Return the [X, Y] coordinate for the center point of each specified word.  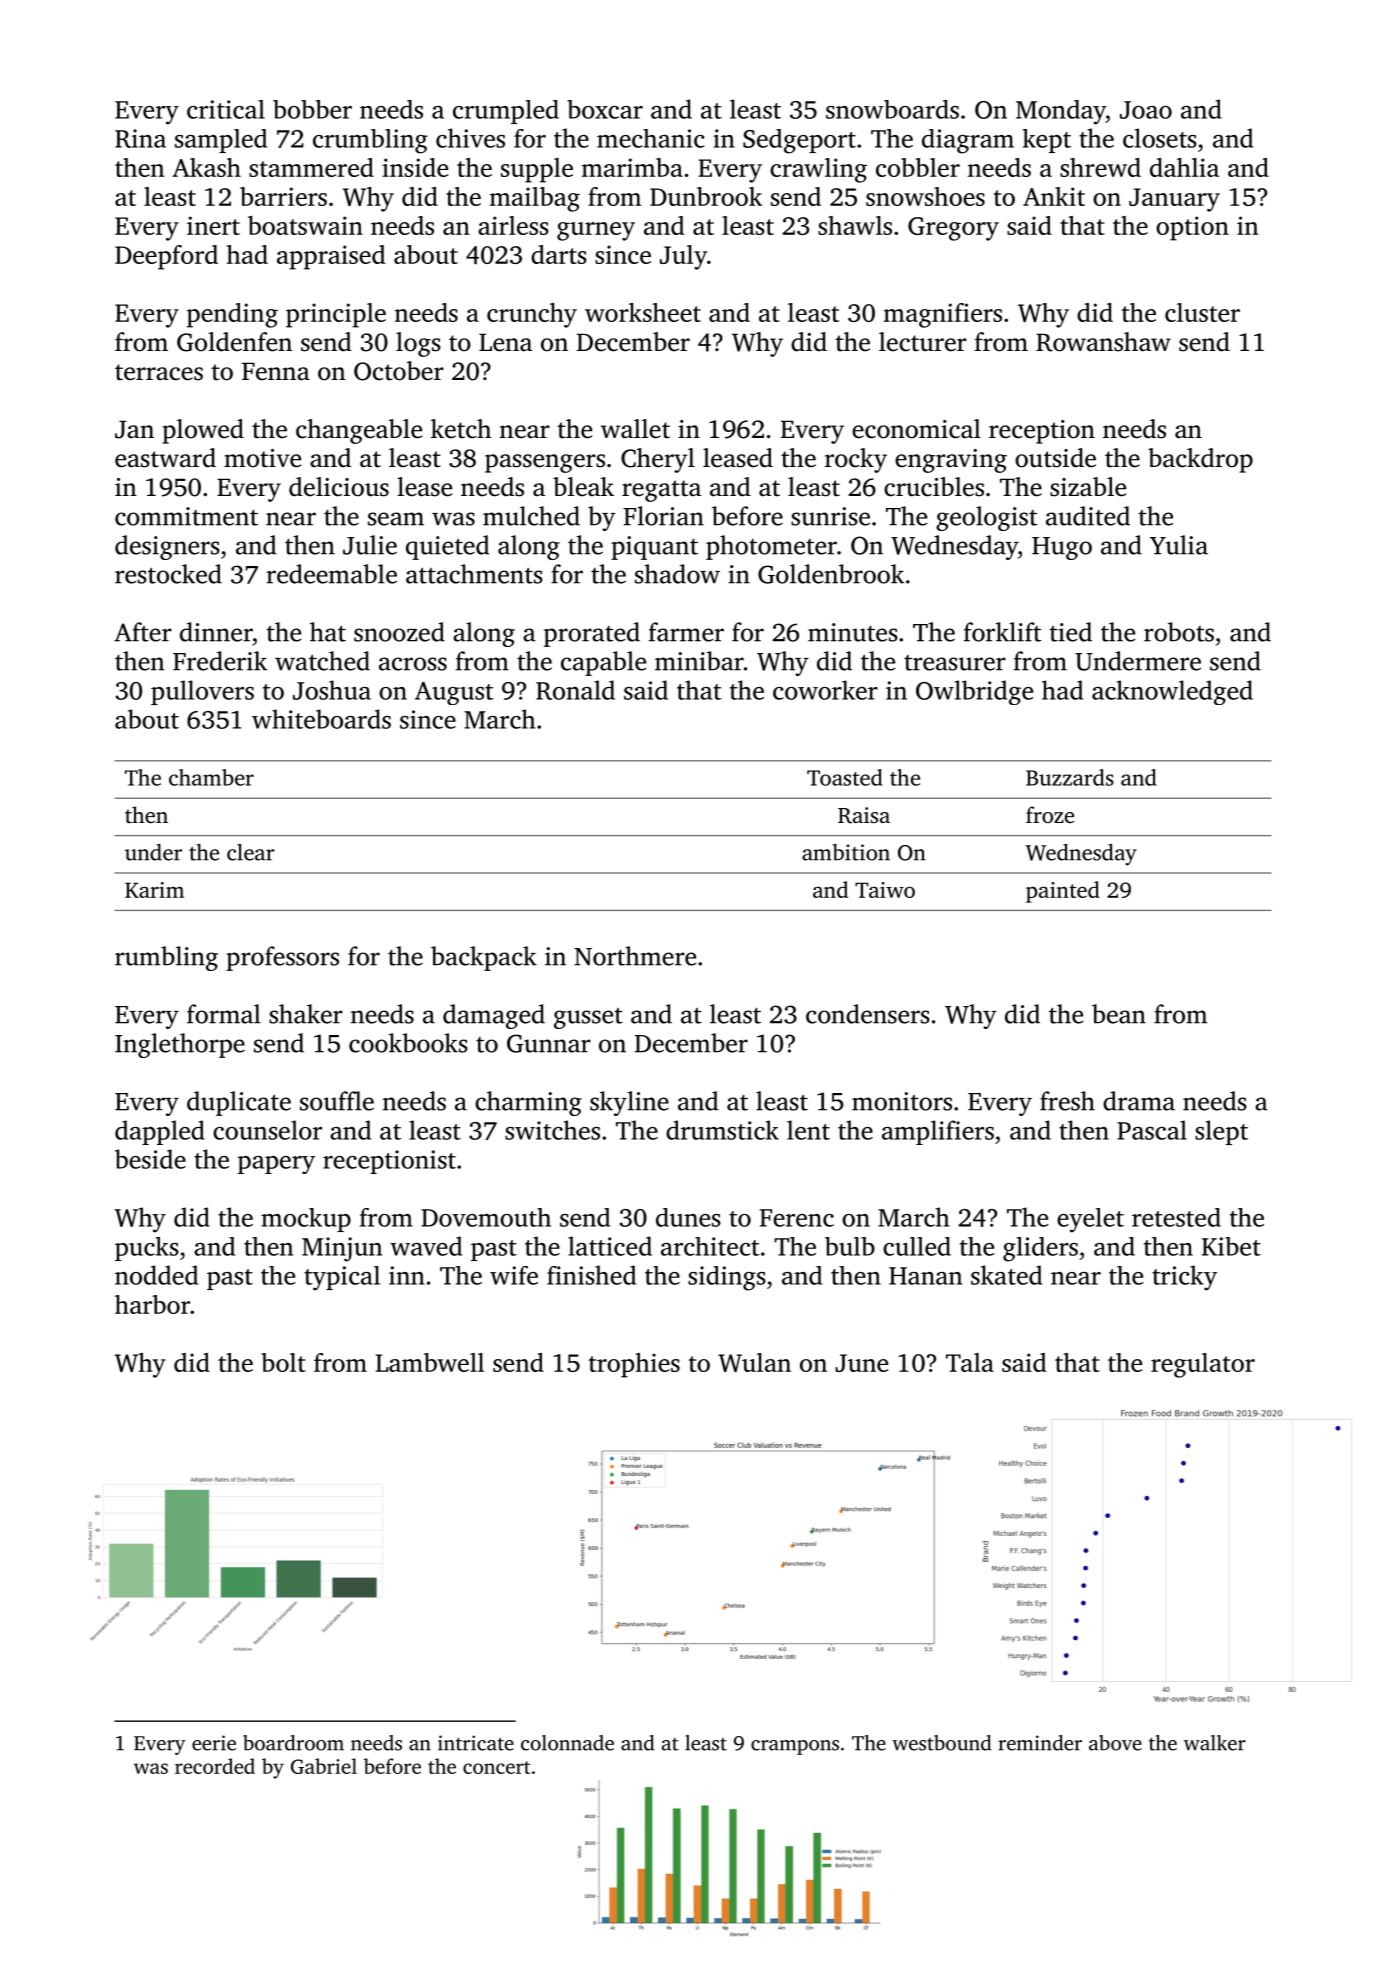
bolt [283, 1362]
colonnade [567, 1743]
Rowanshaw [1103, 342]
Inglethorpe [180, 1045]
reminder [1040, 1743]
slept [1221, 1132]
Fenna [276, 371]
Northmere [635, 956]
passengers [545, 463]
